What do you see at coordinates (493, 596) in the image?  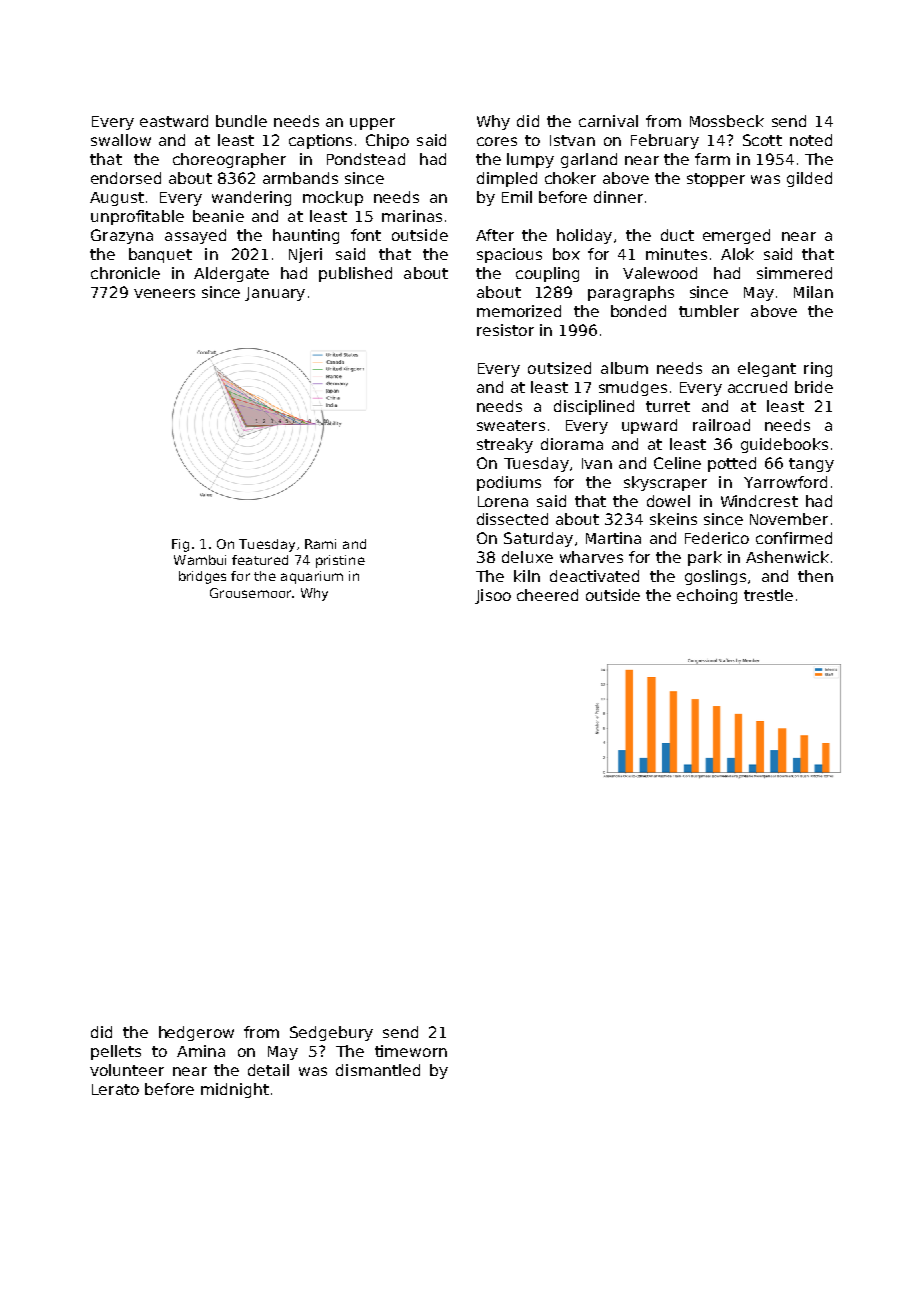 I see `Jisoo` at bounding box center [493, 596].
